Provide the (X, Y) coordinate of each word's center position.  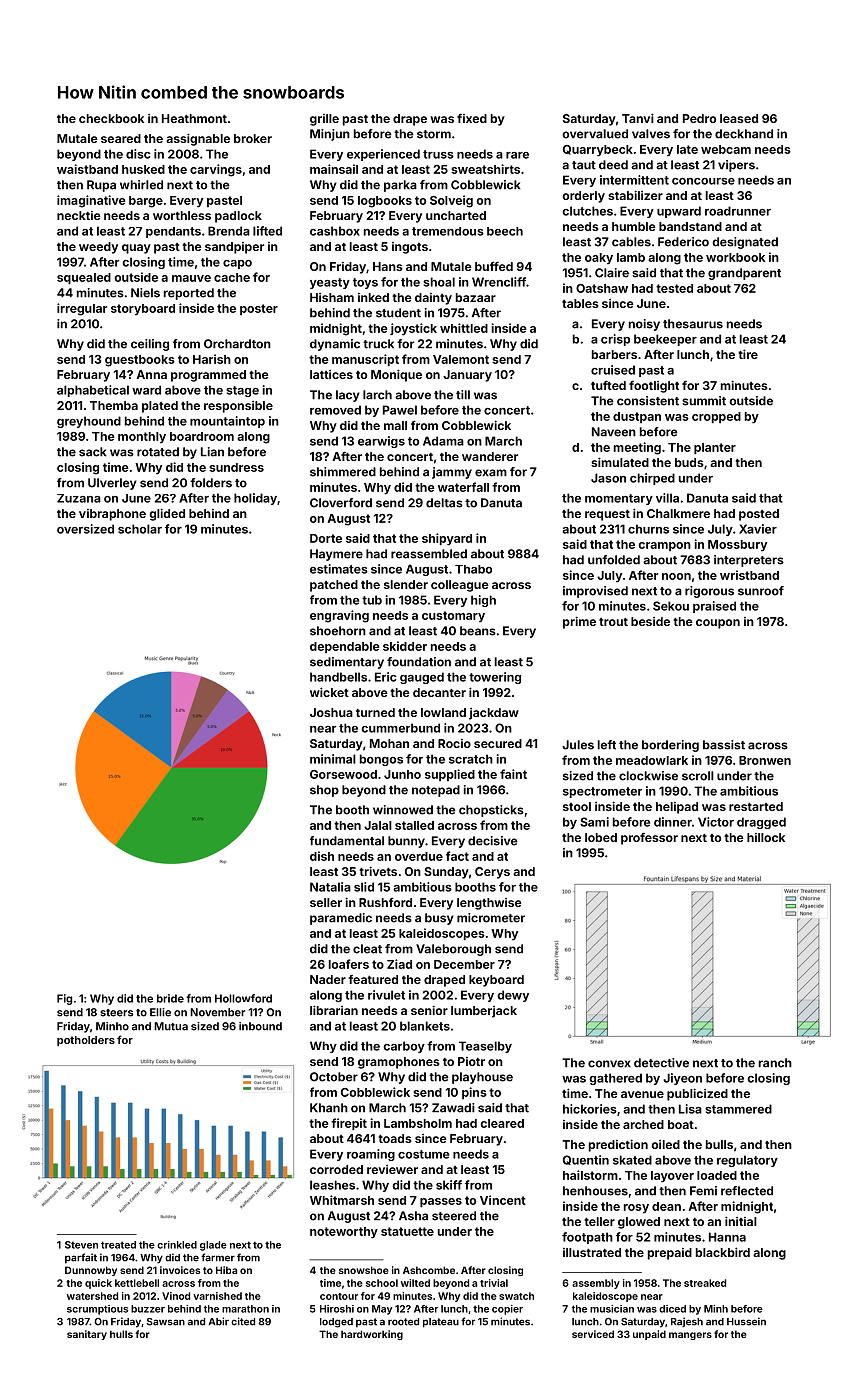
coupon (718, 624)
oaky (599, 258)
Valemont (461, 359)
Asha (413, 1216)
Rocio (454, 743)
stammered (738, 1109)
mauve (191, 278)
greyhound (89, 422)
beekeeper (665, 340)
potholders (86, 1041)
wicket (329, 692)
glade (213, 1246)
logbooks (385, 202)
